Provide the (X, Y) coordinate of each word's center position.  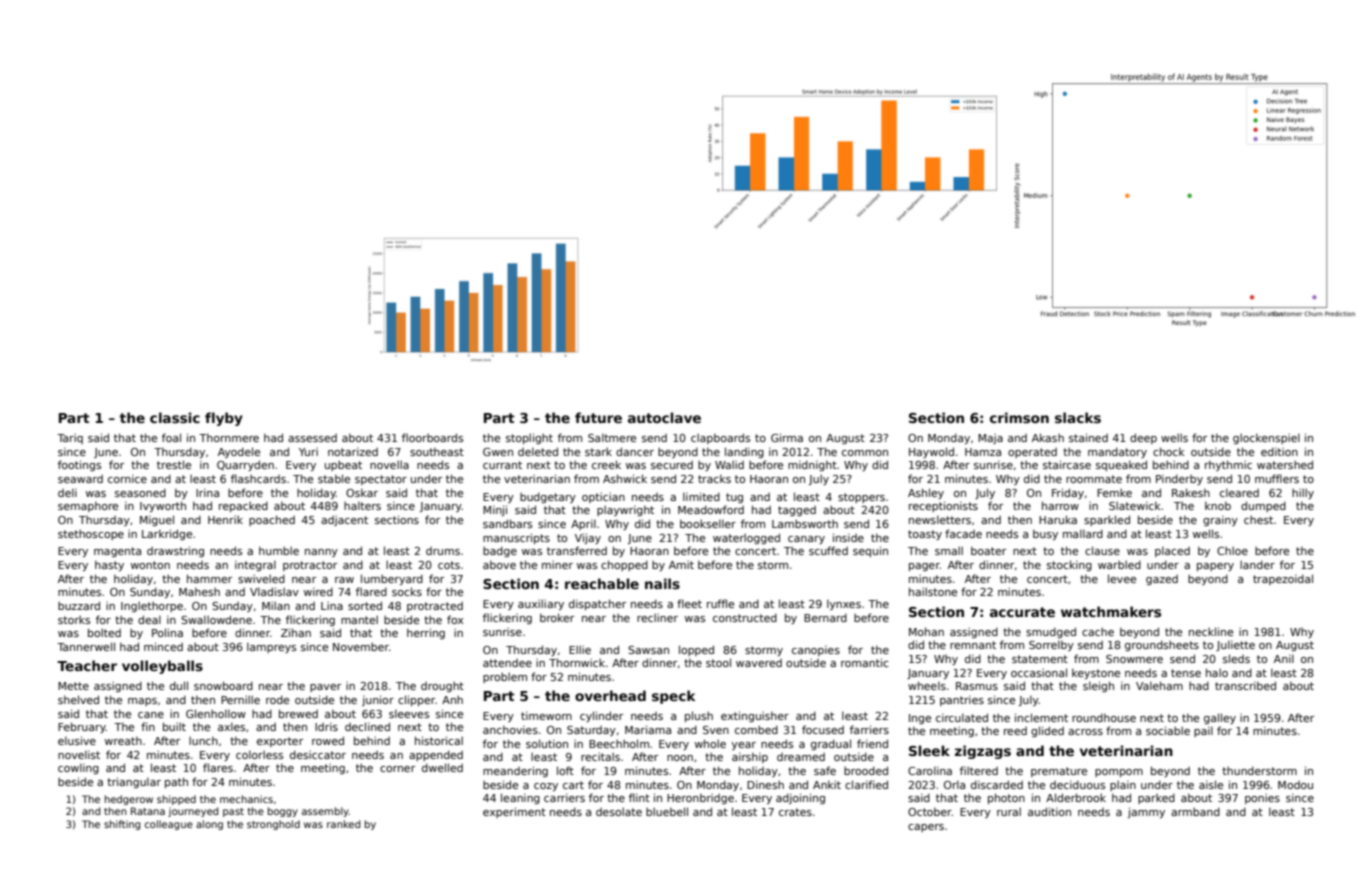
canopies (816, 650)
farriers (869, 729)
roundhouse (1104, 717)
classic (175, 417)
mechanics (246, 799)
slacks (1078, 417)
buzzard (79, 605)
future (598, 417)
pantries (962, 700)
